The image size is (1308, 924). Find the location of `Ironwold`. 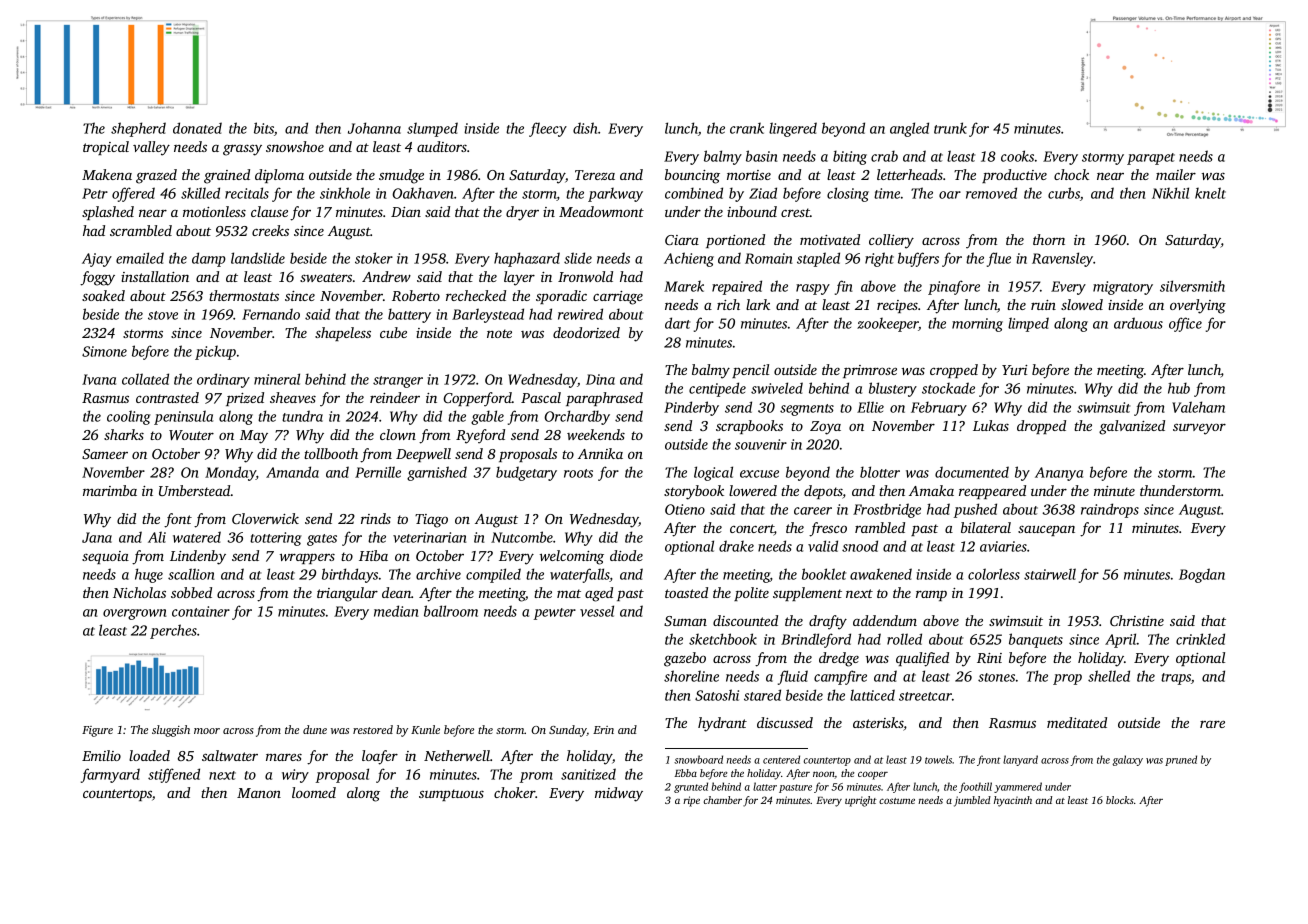

Ironwold is located at coordinates (585, 276).
